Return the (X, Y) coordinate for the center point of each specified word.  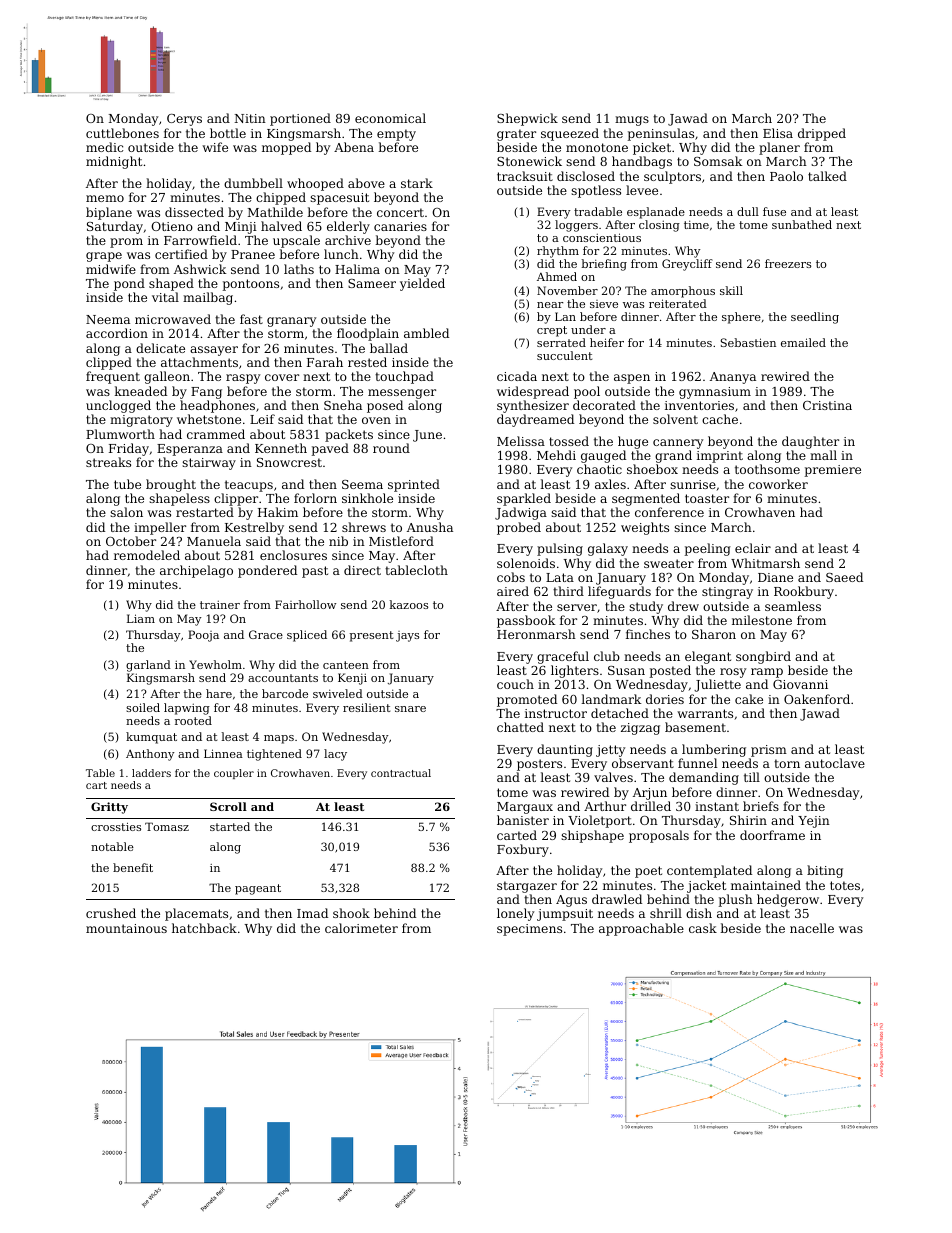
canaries (400, 226)
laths (299, 269)
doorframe (772, 835)
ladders (151, 773)
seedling (815, 318)
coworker (778, 484)
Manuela (214, 541)
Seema (362, 484)
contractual (401, 773)
